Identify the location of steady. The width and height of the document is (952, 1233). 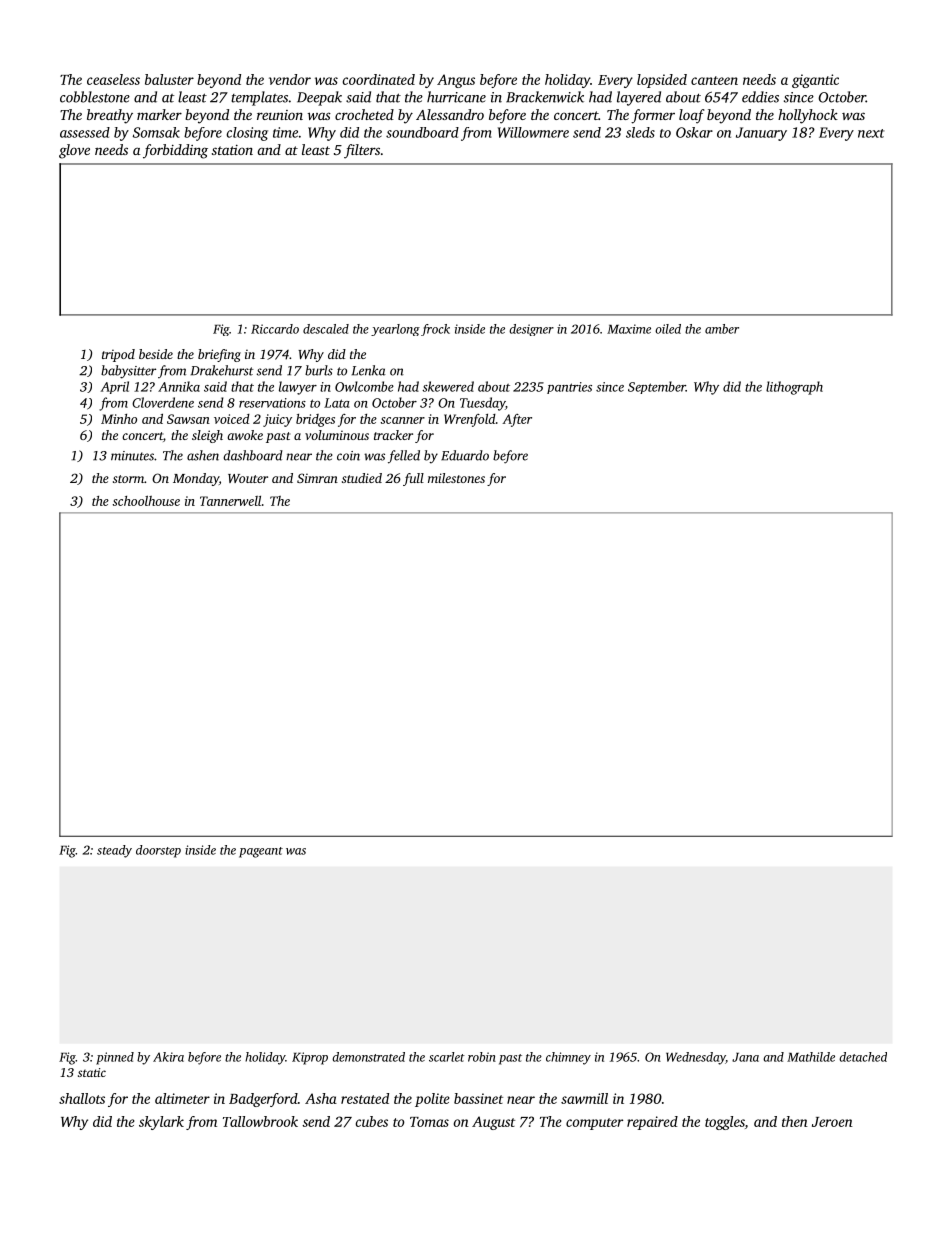
(114, 851).
